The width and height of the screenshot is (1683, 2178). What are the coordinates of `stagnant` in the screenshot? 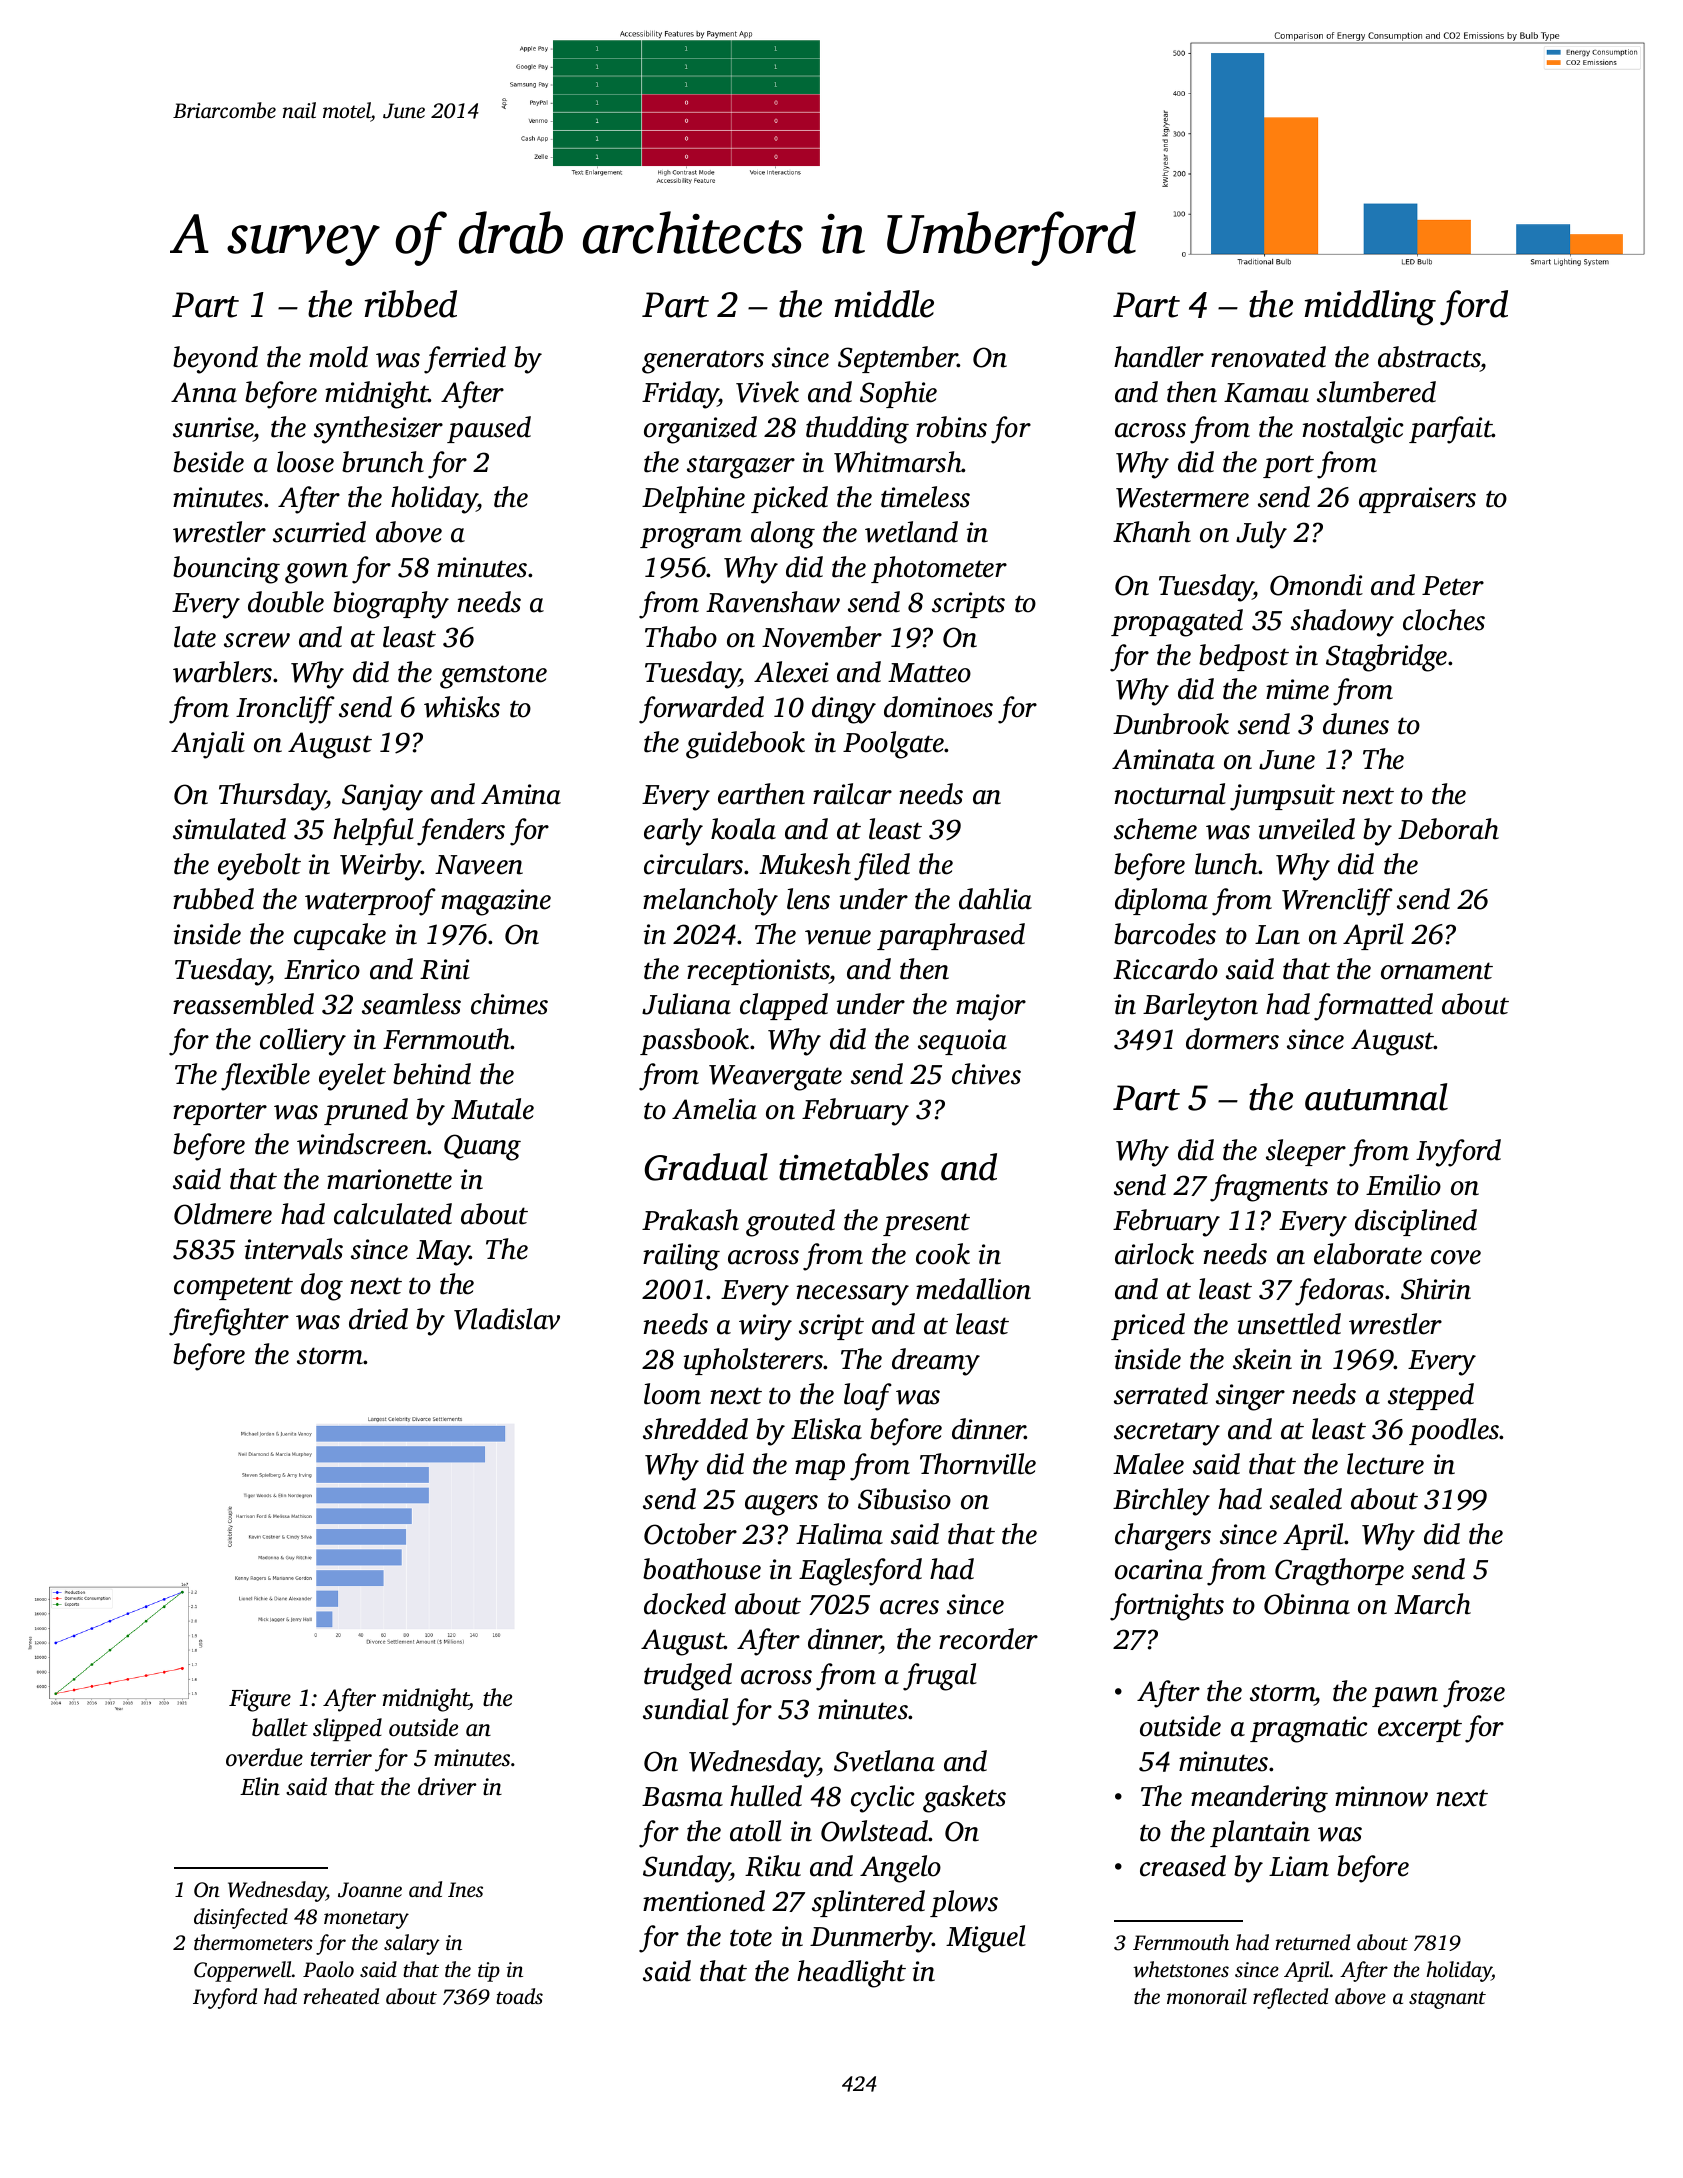 It's located at (1447, 2000).
